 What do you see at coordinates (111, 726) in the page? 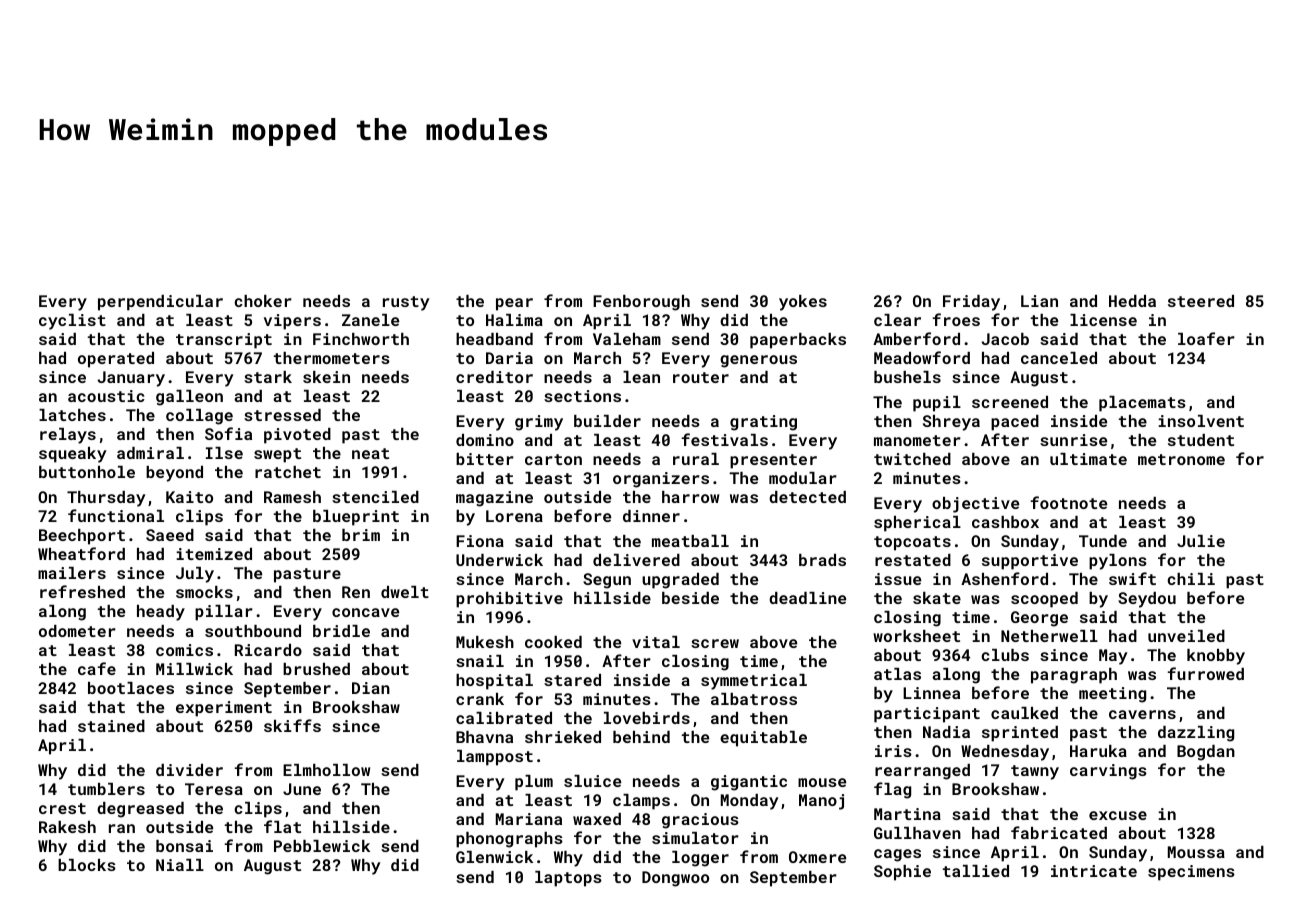
I see `stained` at bounding box center [111, 726].
